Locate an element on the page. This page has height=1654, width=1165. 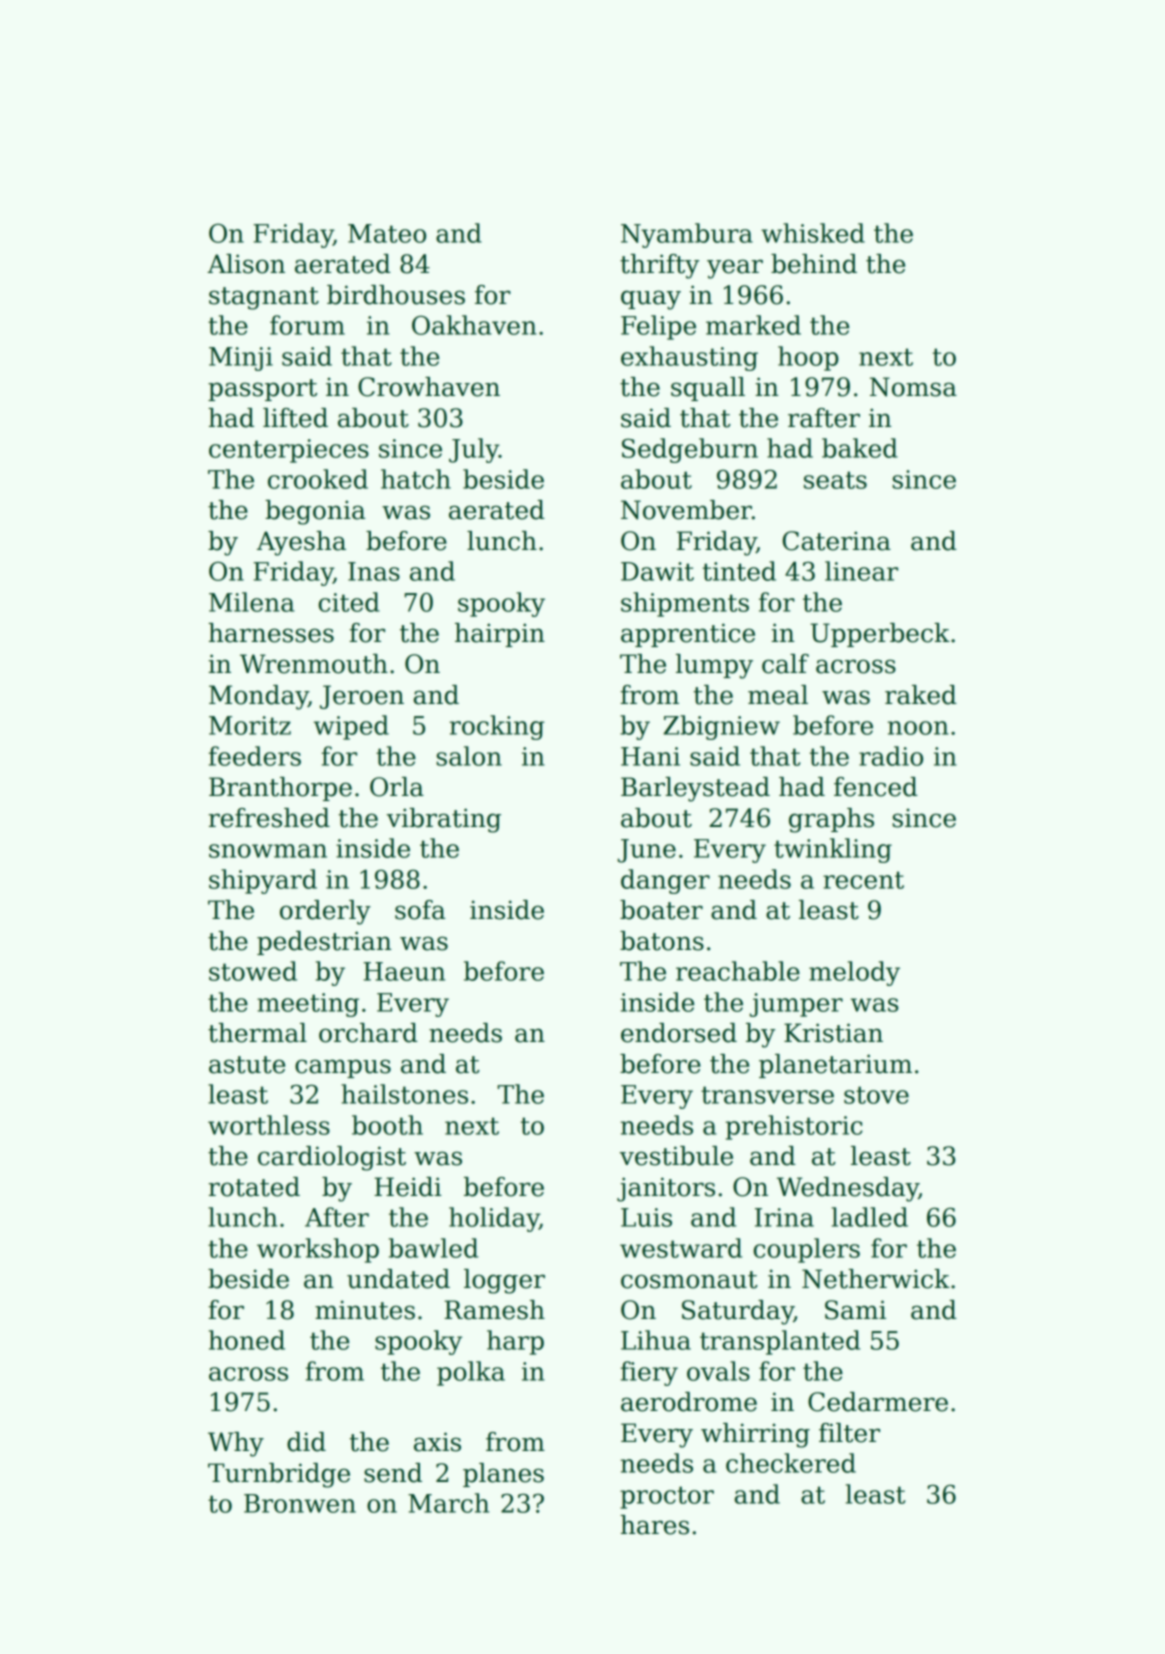
forum is located at coordinates (307, 325).
